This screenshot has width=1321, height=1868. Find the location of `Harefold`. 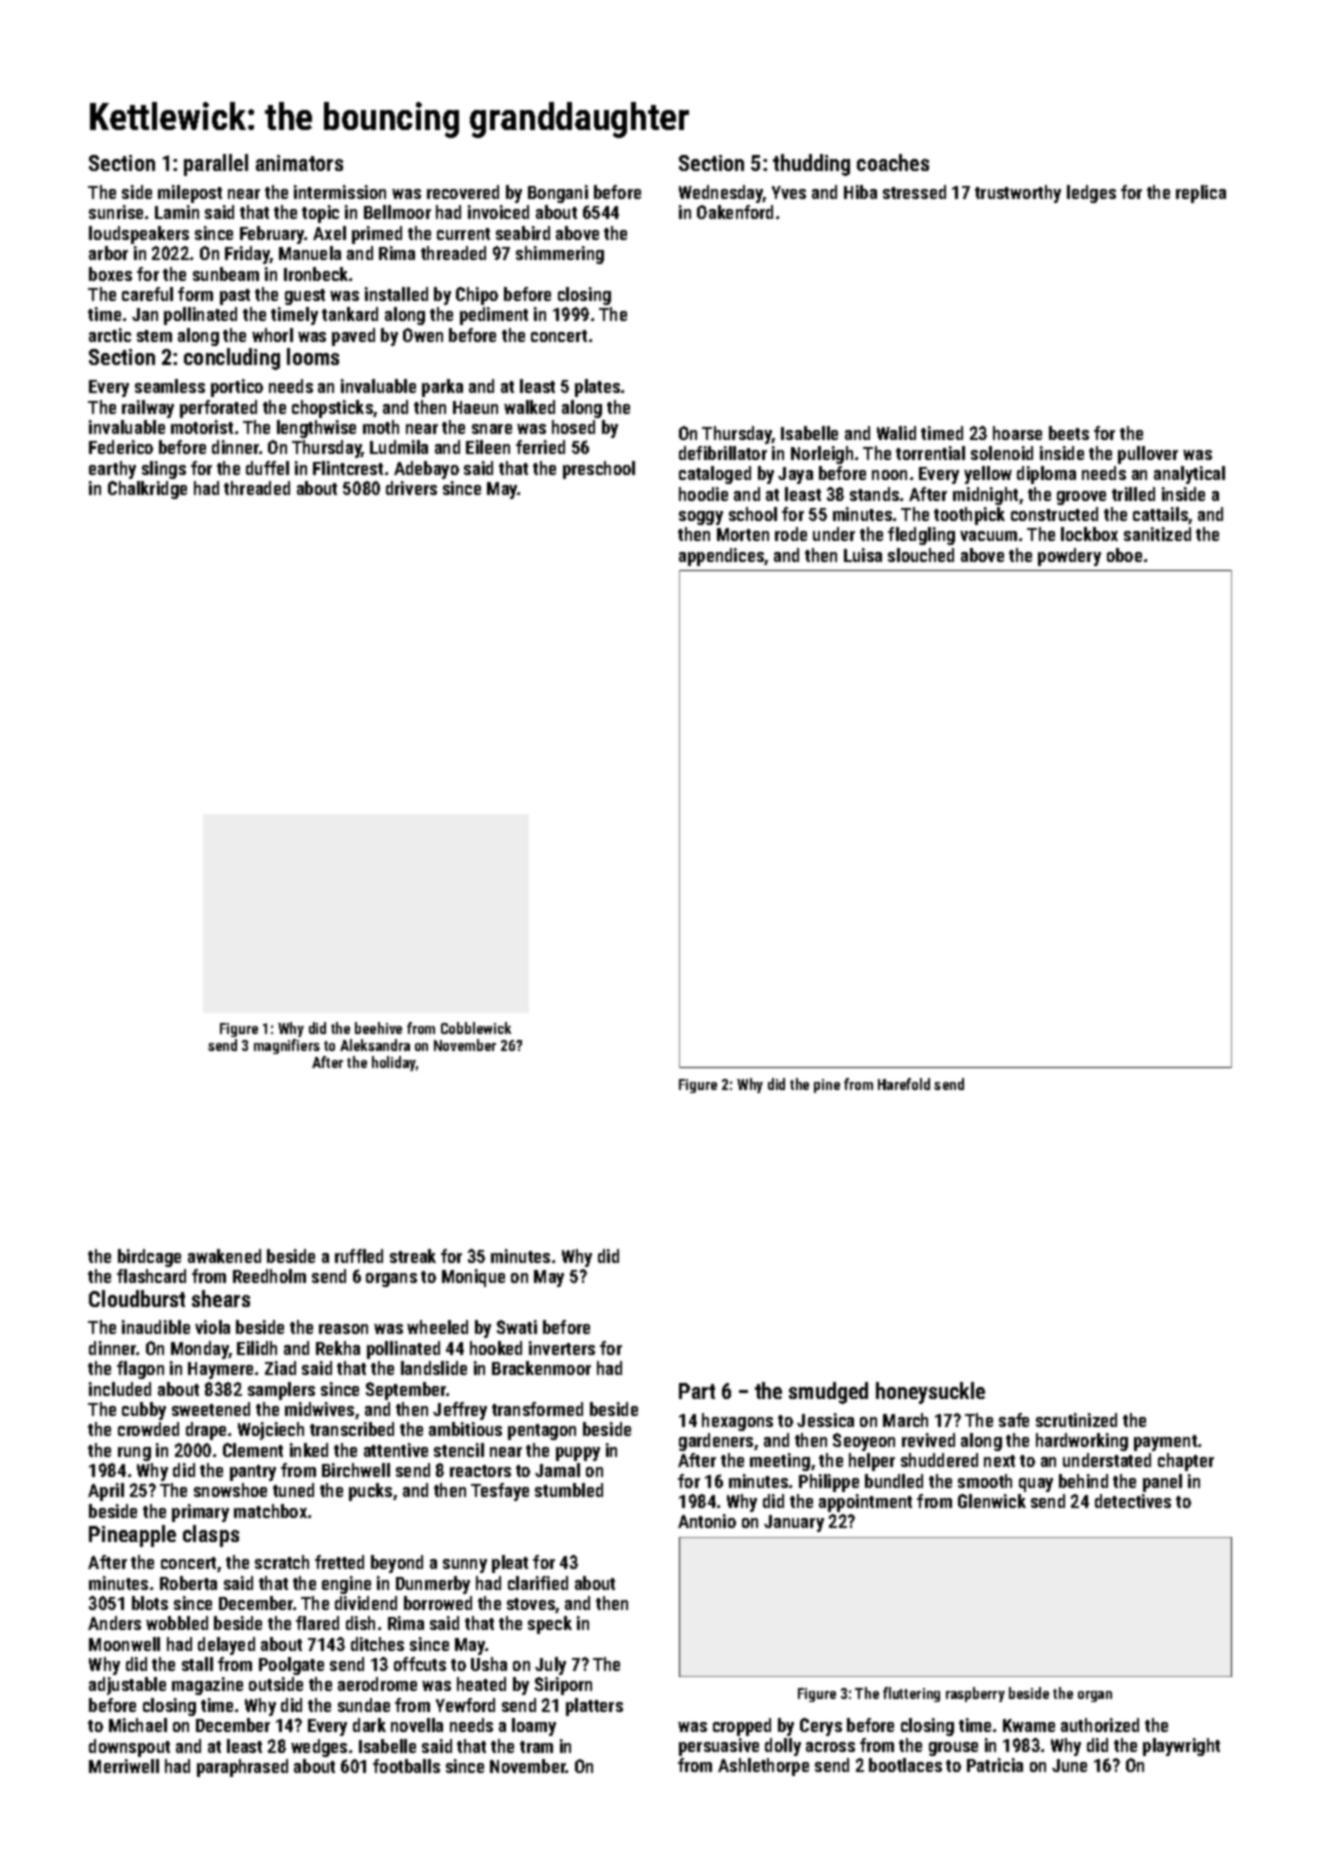

Harefold is located at coordinates (904, 1084).
